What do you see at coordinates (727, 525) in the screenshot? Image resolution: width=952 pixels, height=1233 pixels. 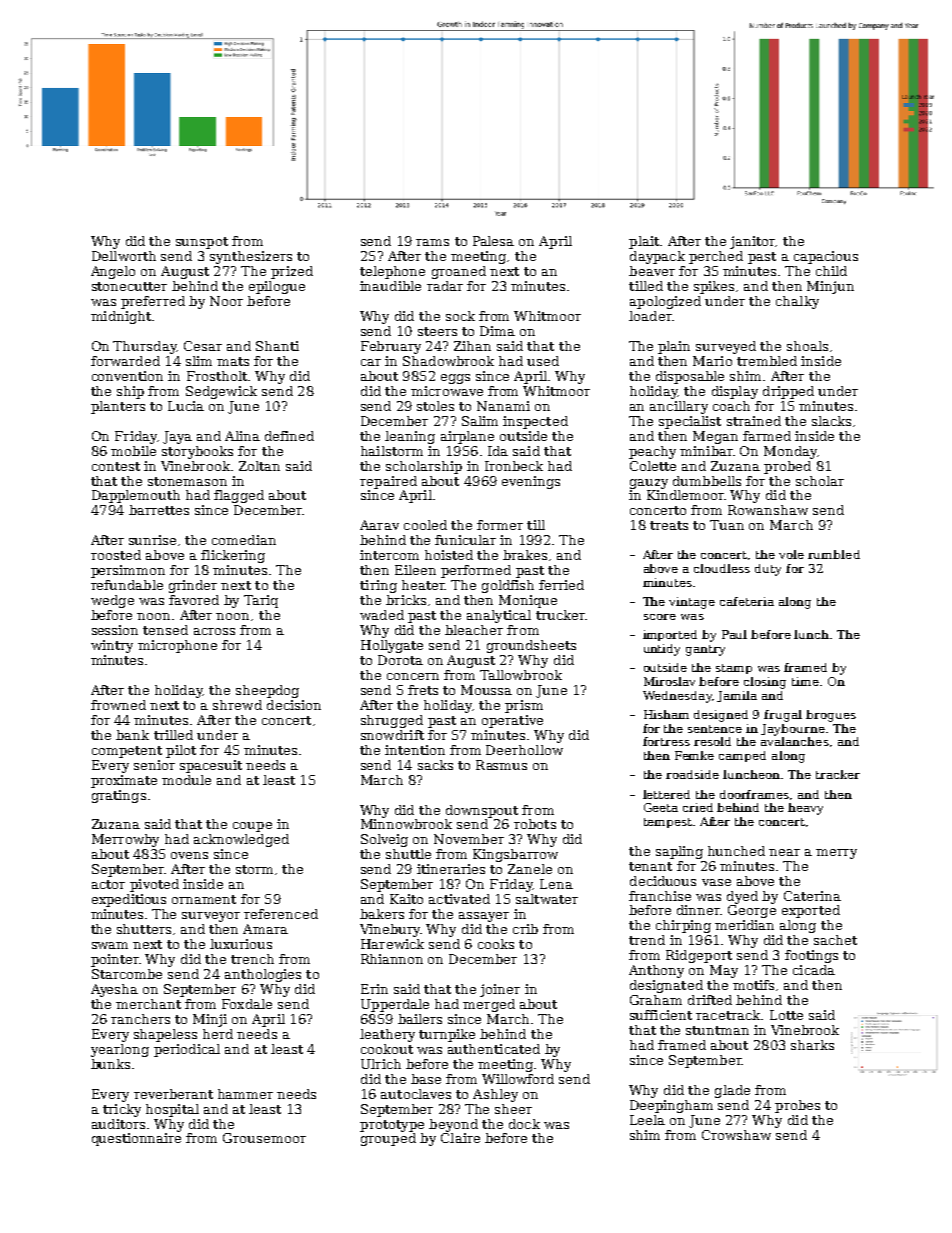 I see `Tuan` at bounding box center [727, 525].
